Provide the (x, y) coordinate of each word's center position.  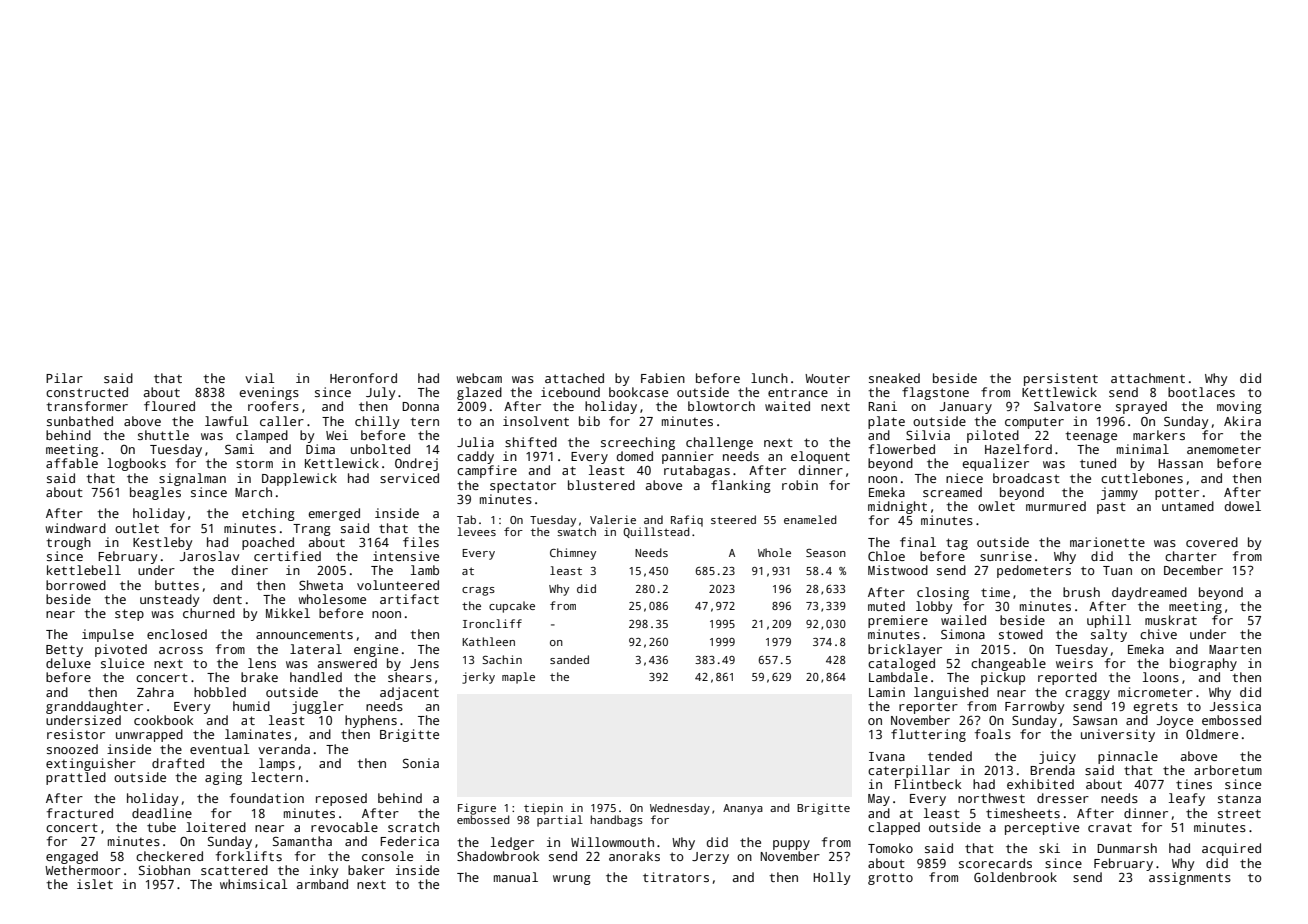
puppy (791, 845)
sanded (569, 659)
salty (1109, 635)
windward (75, 528)
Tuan (1117, 570)
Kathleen (488, 641)
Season (826, 553)
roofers (273, 406)
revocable (344, 827)
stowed (1021, 634)
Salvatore (1067, 406)
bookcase (638, 392)
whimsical (254, 884)
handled (316, 677)
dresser (1063, 798)
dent (227, 599)
